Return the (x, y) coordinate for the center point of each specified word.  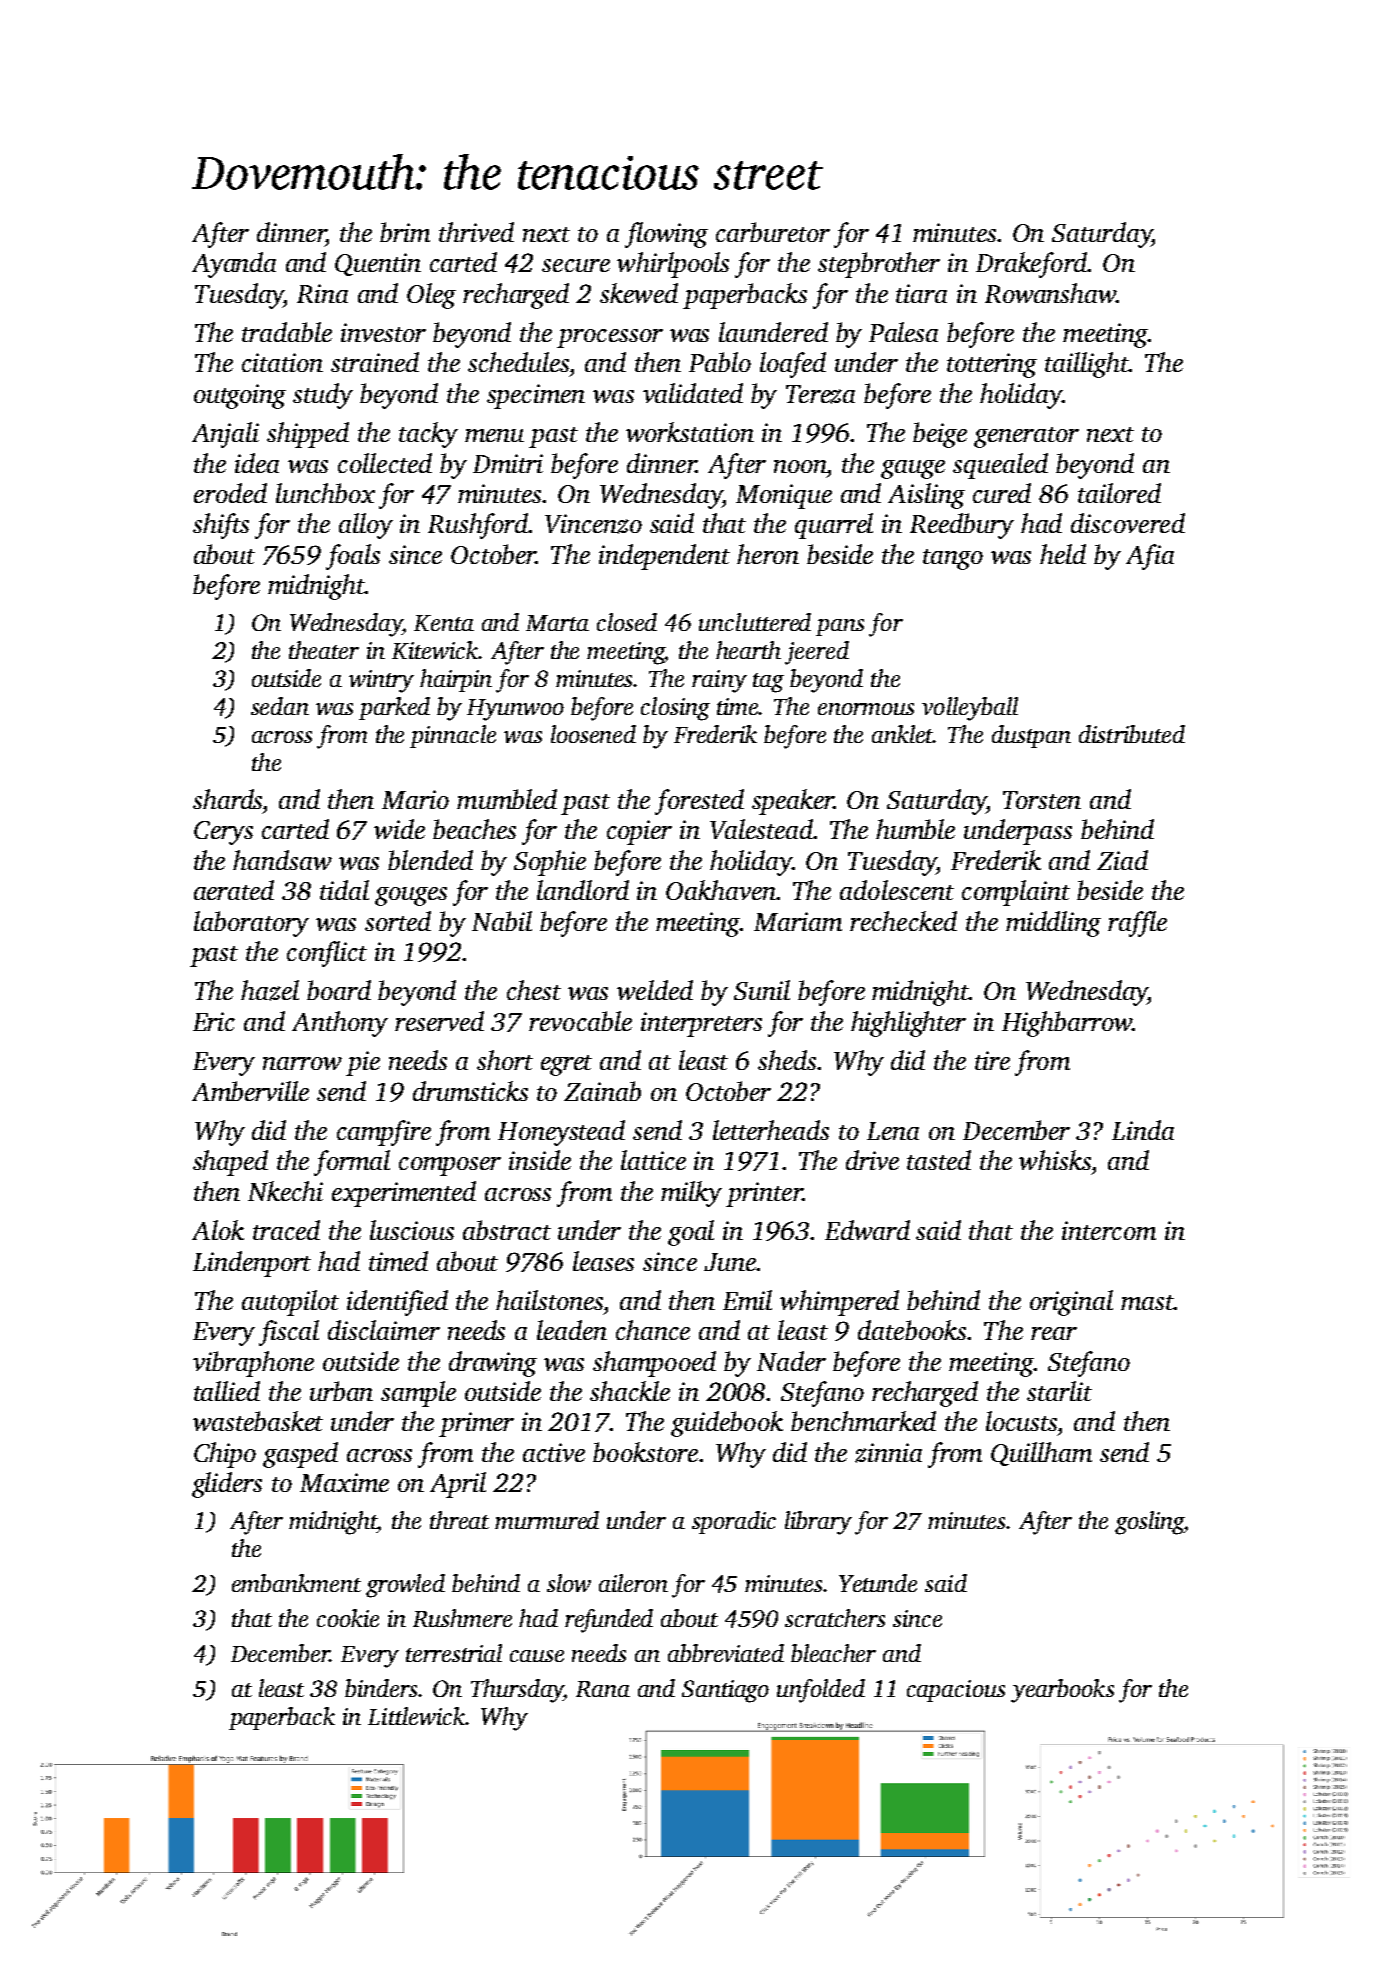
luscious (412, 1230)
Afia (1150, 557)
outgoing (240, 396)
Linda (1143, 1130)
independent (664, 557)
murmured (547, 1520)
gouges (411, 896)
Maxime (344, 1482)
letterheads (771, 1130)
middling (1053, 924)
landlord (583, 890)
